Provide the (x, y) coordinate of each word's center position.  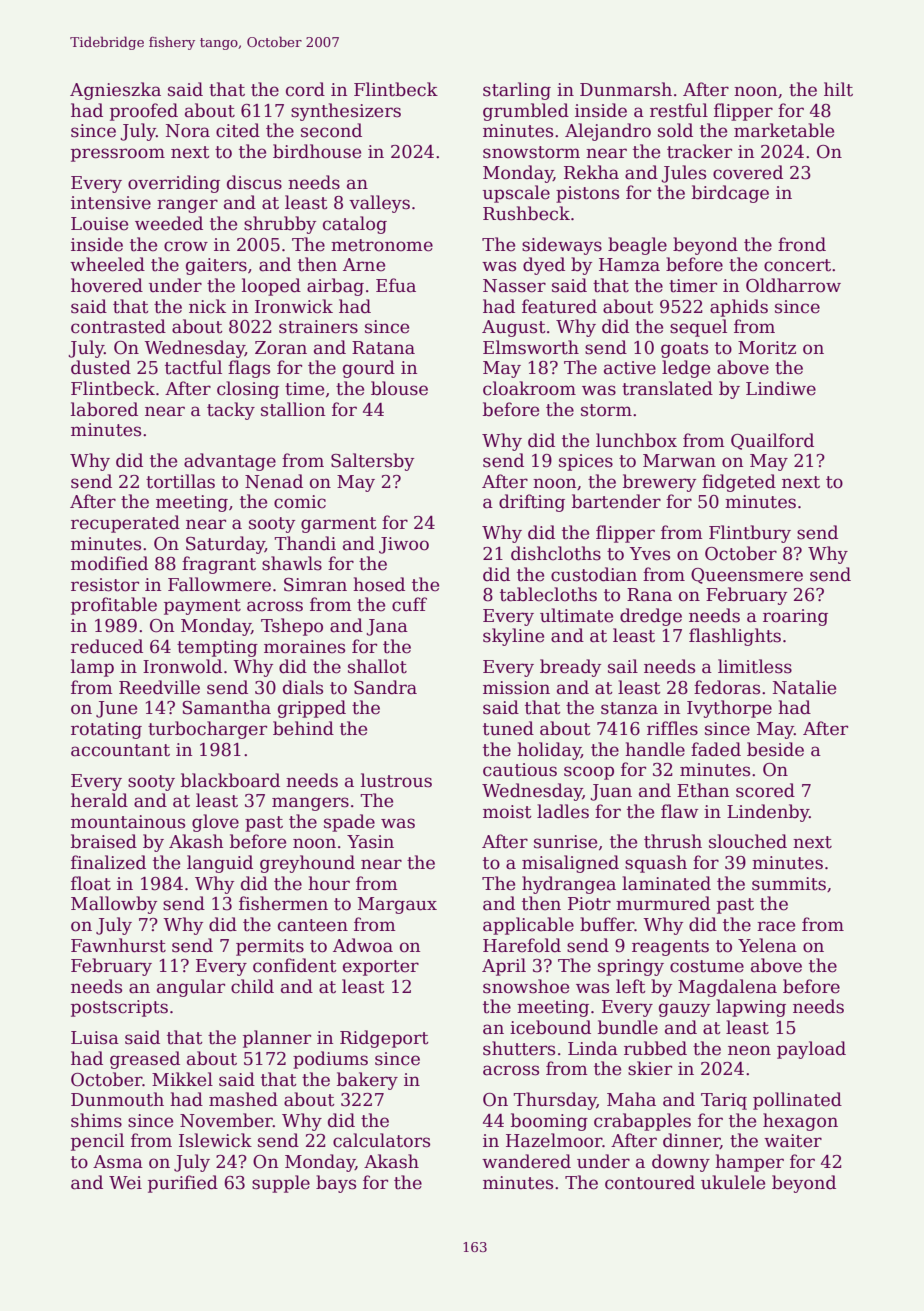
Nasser (514, 286)
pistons (587, 194)
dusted (101, 367)
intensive (111, 203)
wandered (526, 1161)
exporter (381, 968)
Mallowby (114, 905)
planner (277, 1039)
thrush (673, 841)
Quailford (772, 441)
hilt (838, 89)
